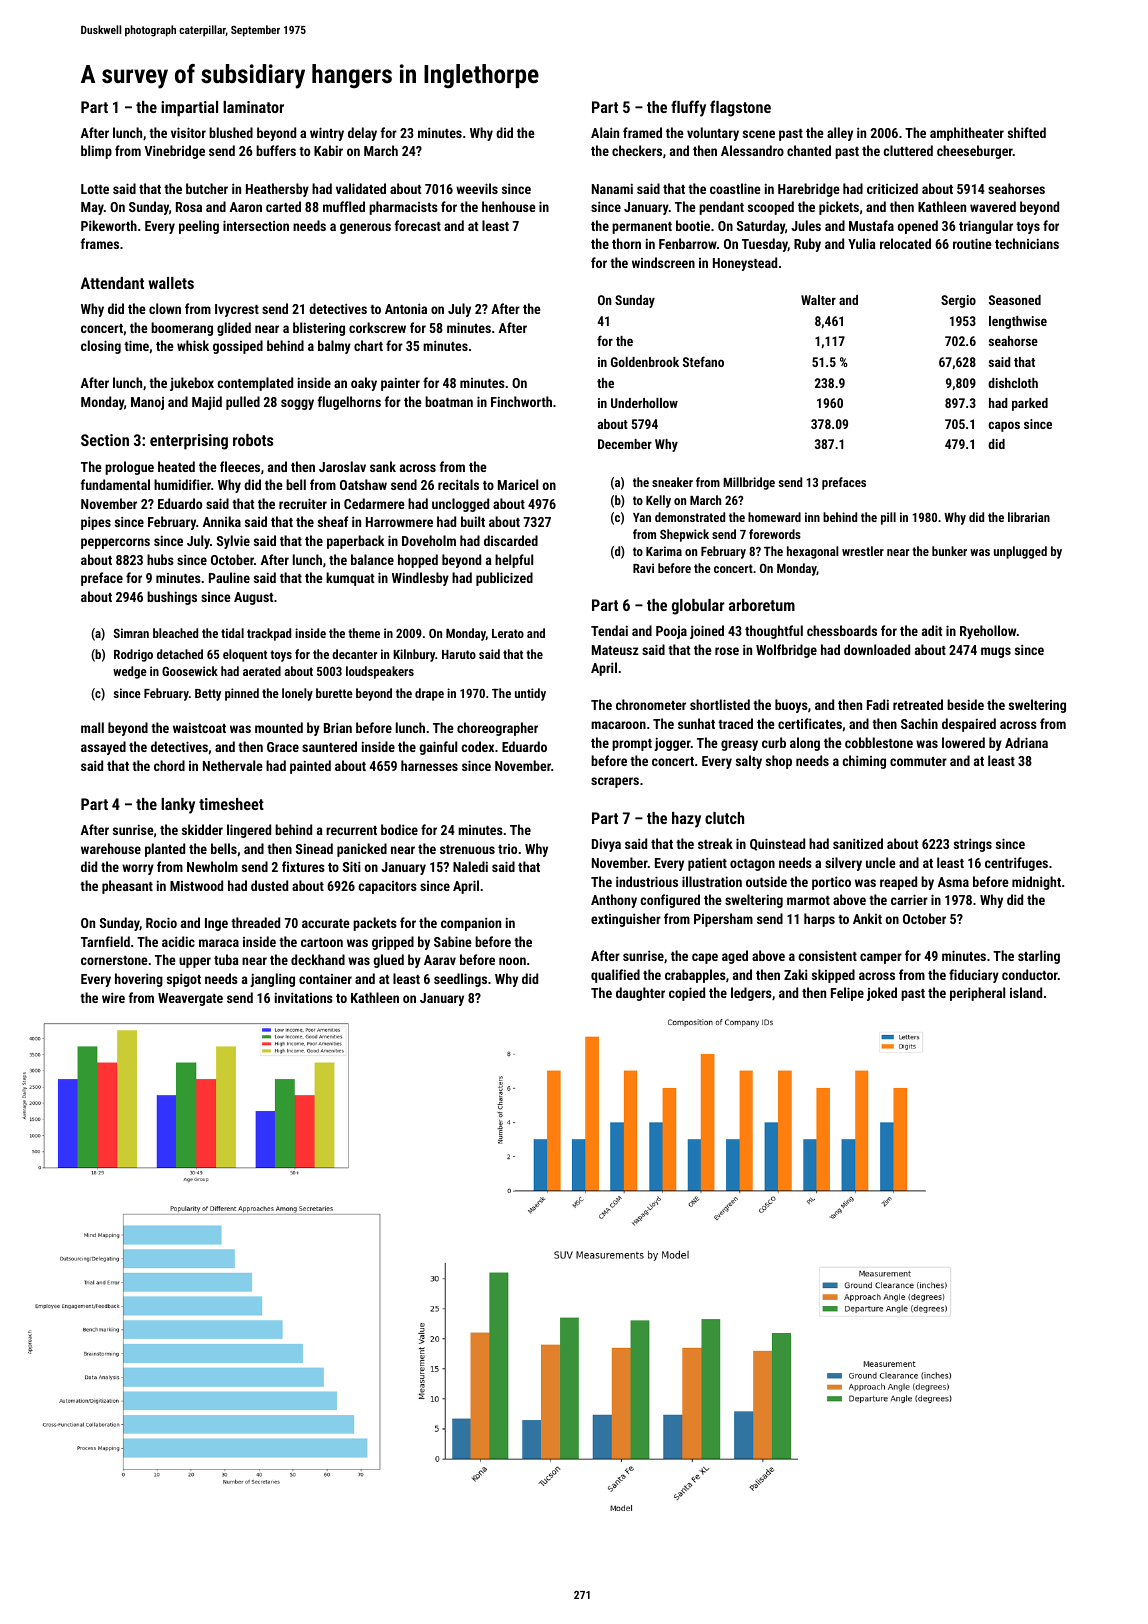 The height and width of the screenshot is (1624, 1148). I want to click on Antonia, so click(406, 308).
